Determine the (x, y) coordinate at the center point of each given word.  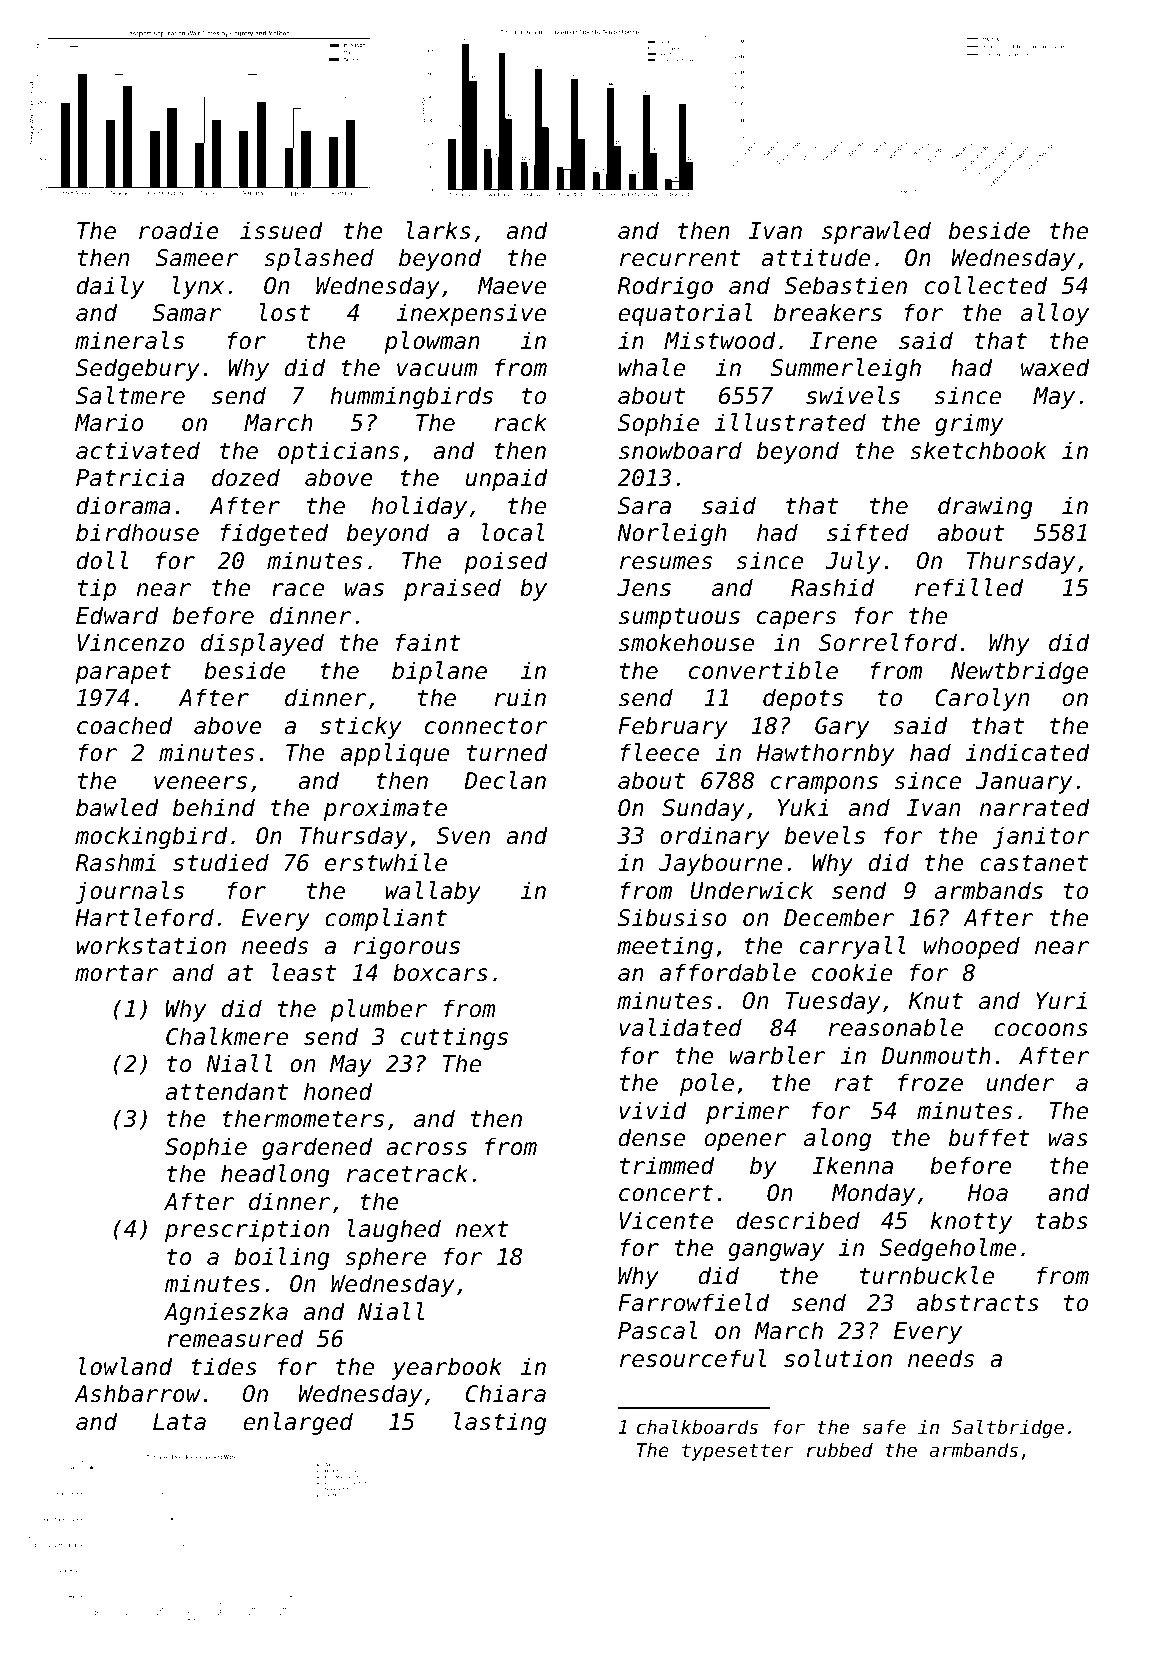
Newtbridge (1019, 672)
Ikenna (852, 1165)
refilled (969, 587)
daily (110, 287)
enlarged (298, 1423)
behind (214, 807)
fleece (659, 752)
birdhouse (137, 532)
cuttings (454, 1038)
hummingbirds (411, 397)
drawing (985, 507)
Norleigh (671, 534)
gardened (317, 1148)
